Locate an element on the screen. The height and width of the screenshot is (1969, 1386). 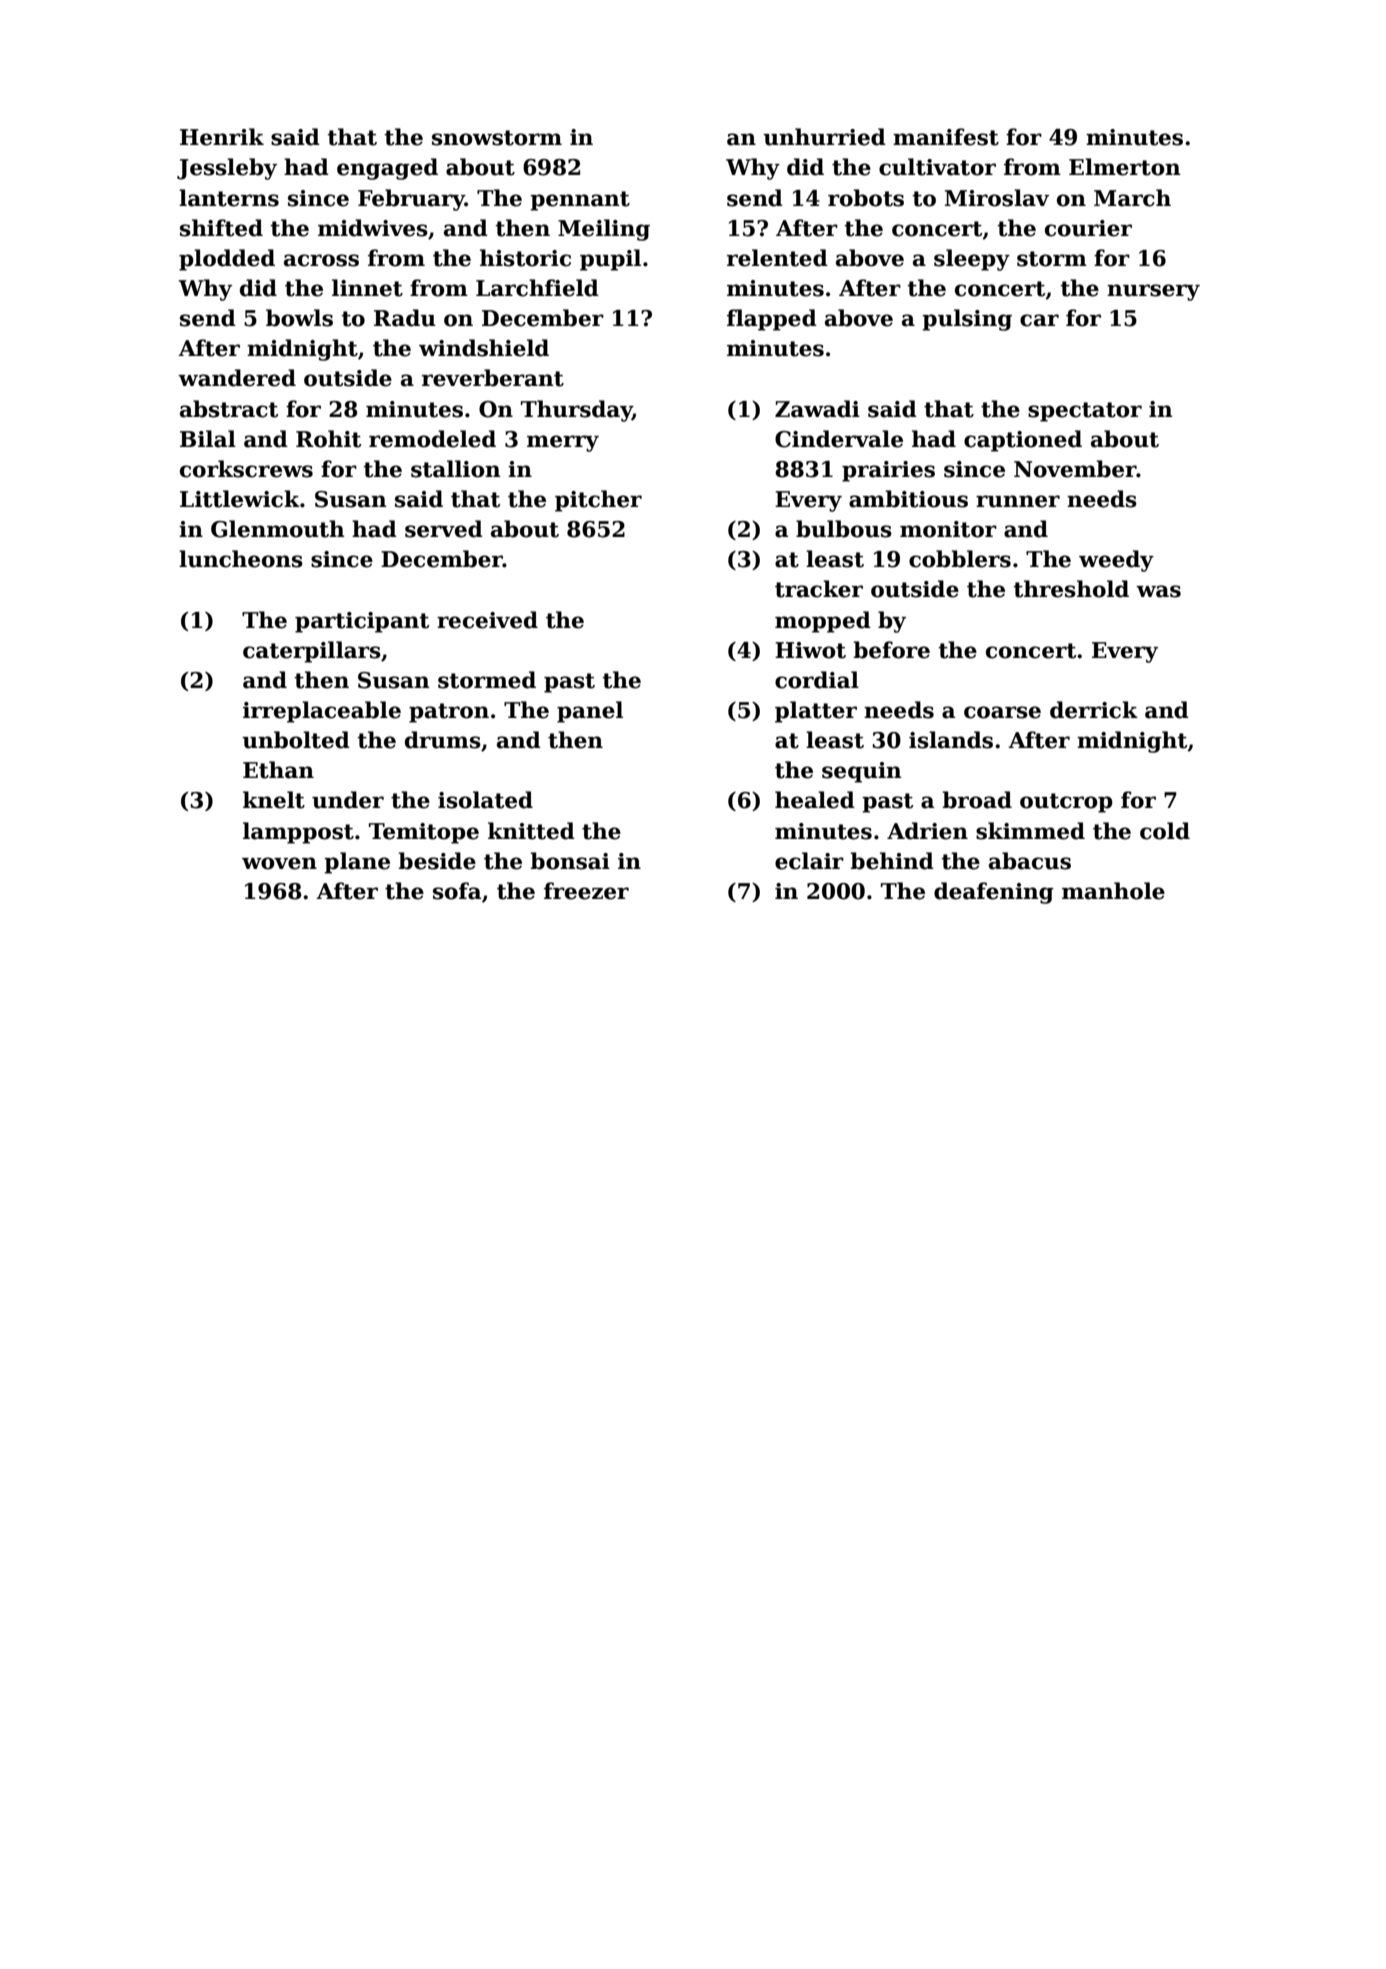
Elmerton is located at coordinates (1125, 167).
